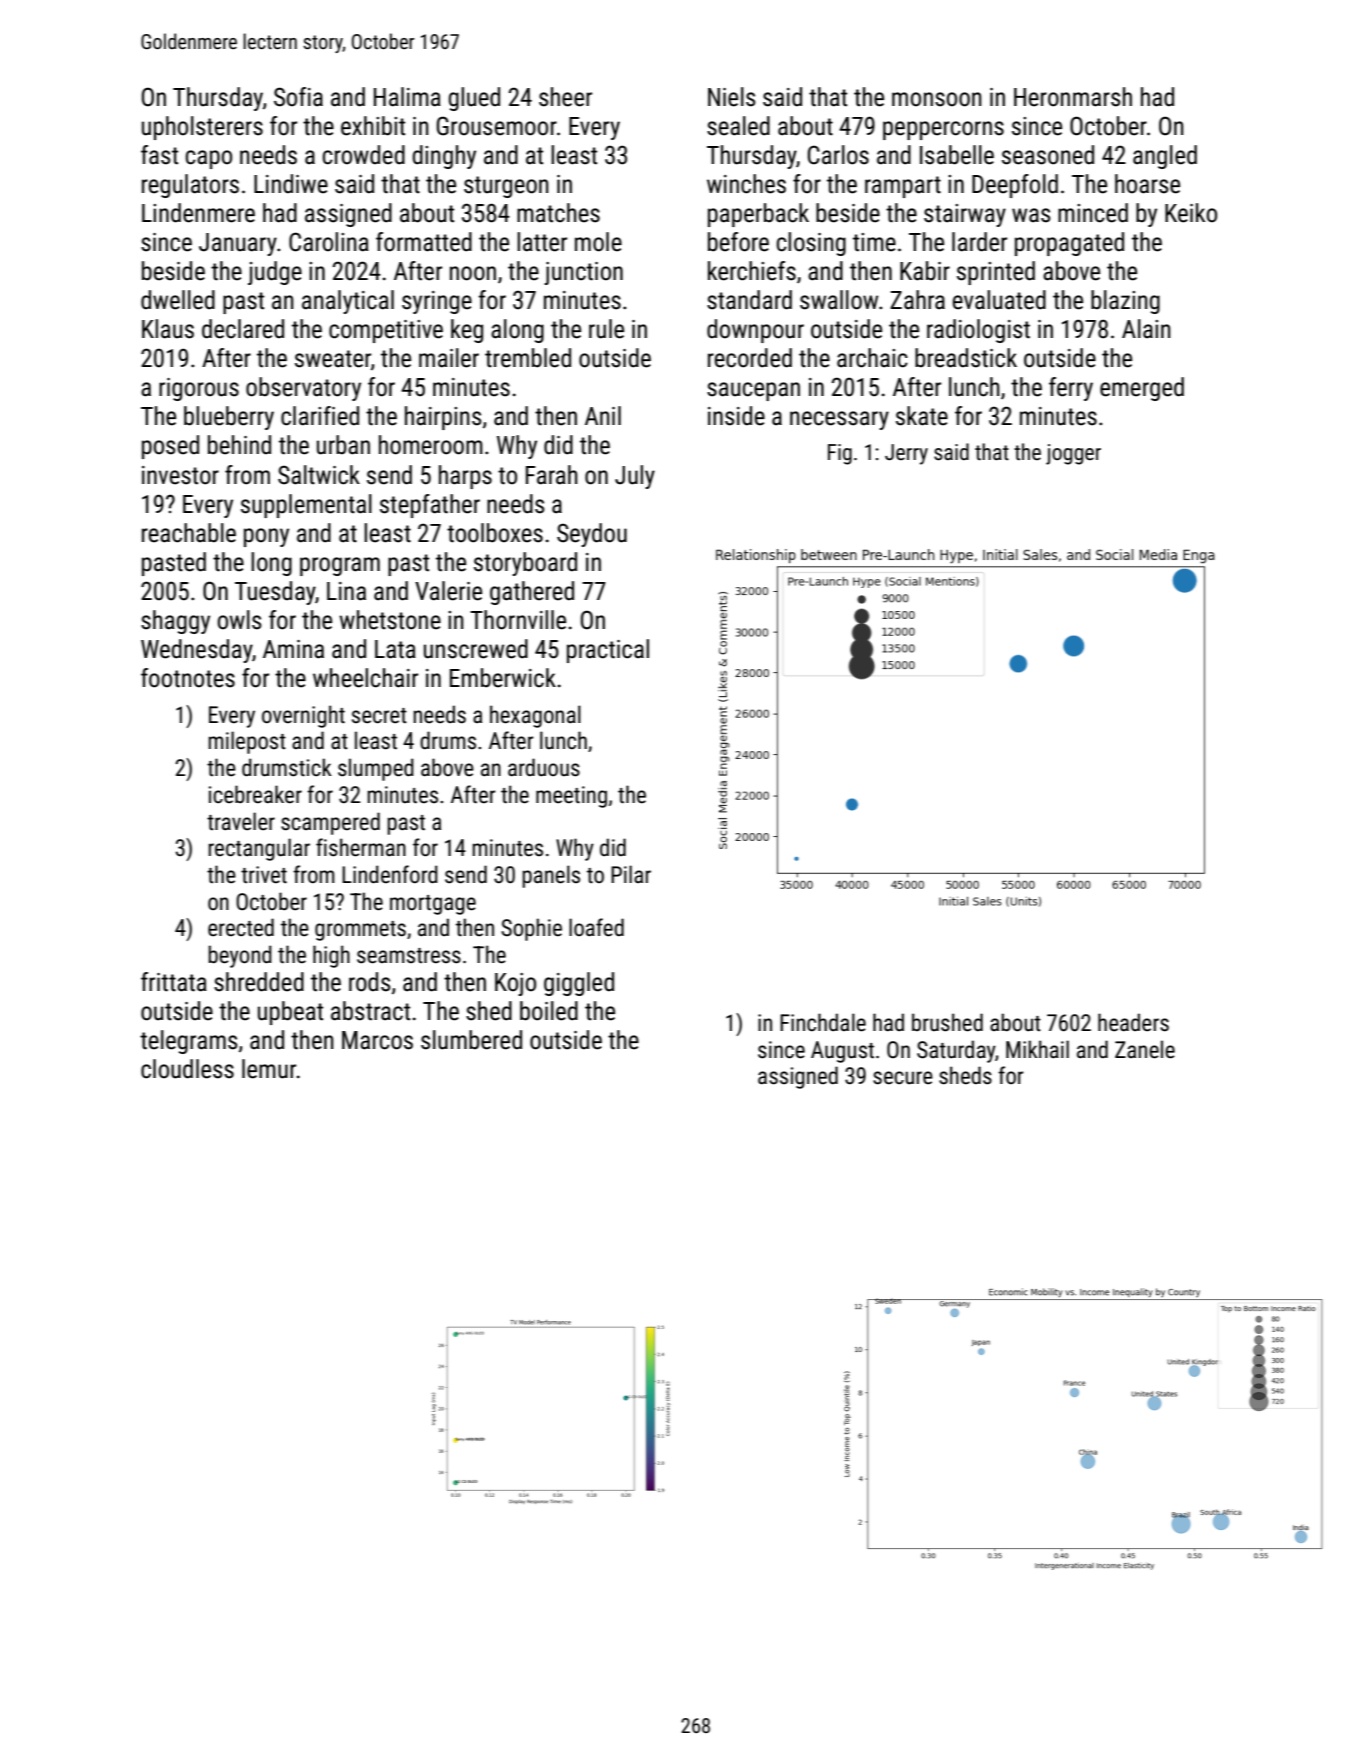 The image size is (1362, 1763). Describe the element at coordinates (906, 454) in the image. I see `Jerry` at that location.
